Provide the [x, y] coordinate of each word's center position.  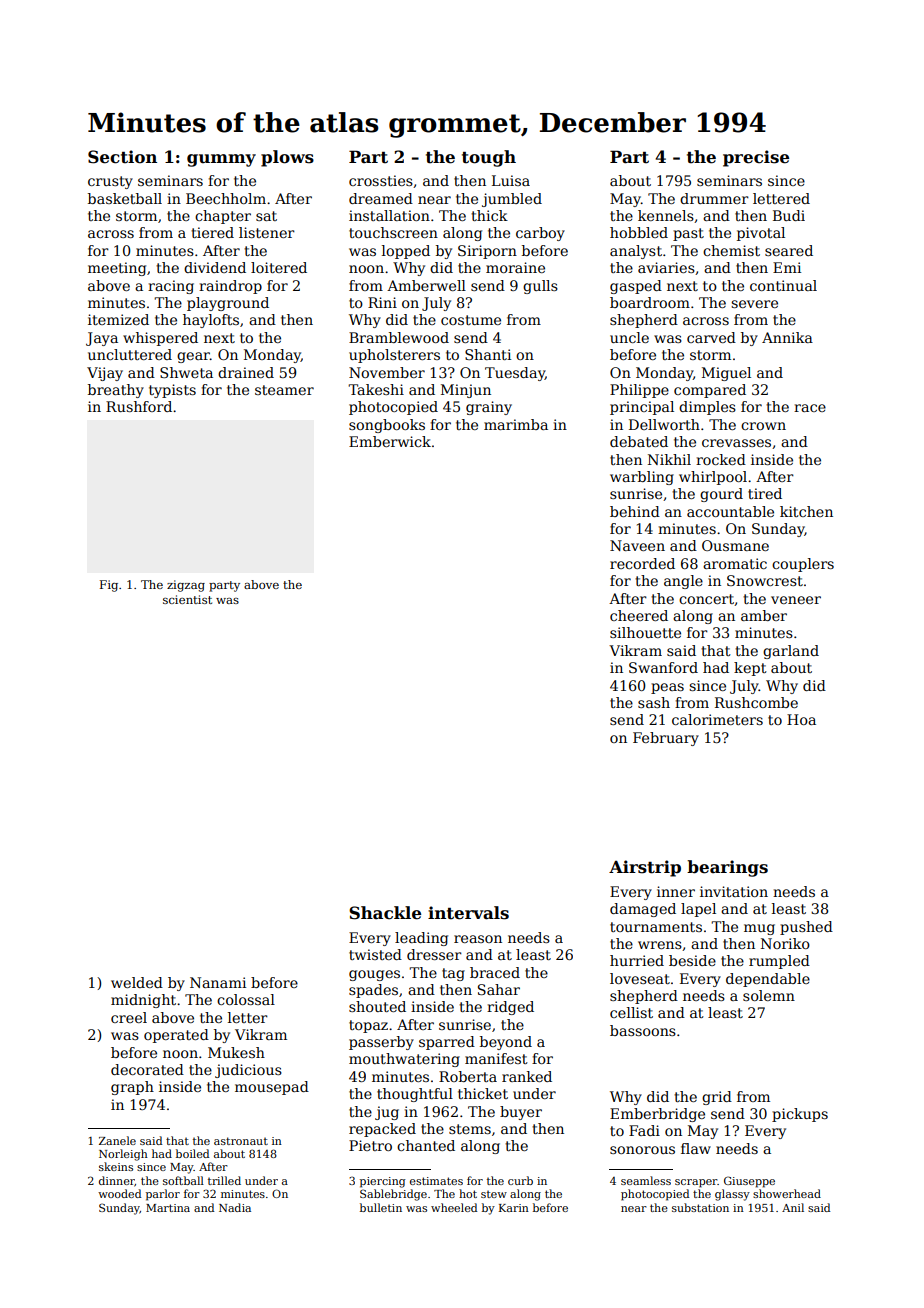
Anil [793, 1207]
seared [789, 250]
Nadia [235, 1207]
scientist [187, 599]
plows [287, 158]
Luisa [511, 180]
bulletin [381, 1207]
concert [706, 599]
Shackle [385, 913]
